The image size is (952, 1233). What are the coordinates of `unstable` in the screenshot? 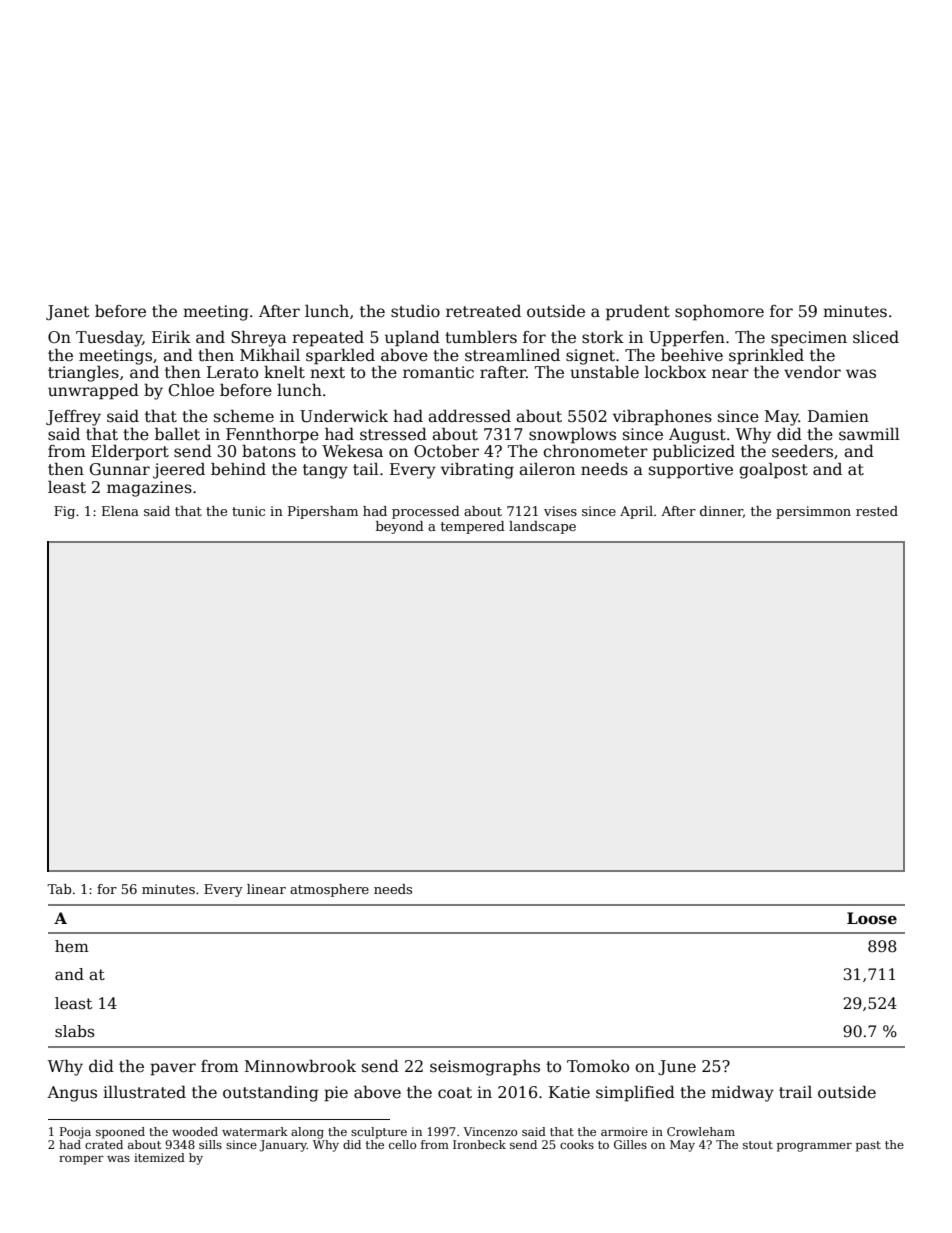 It's located at (604, 372).
